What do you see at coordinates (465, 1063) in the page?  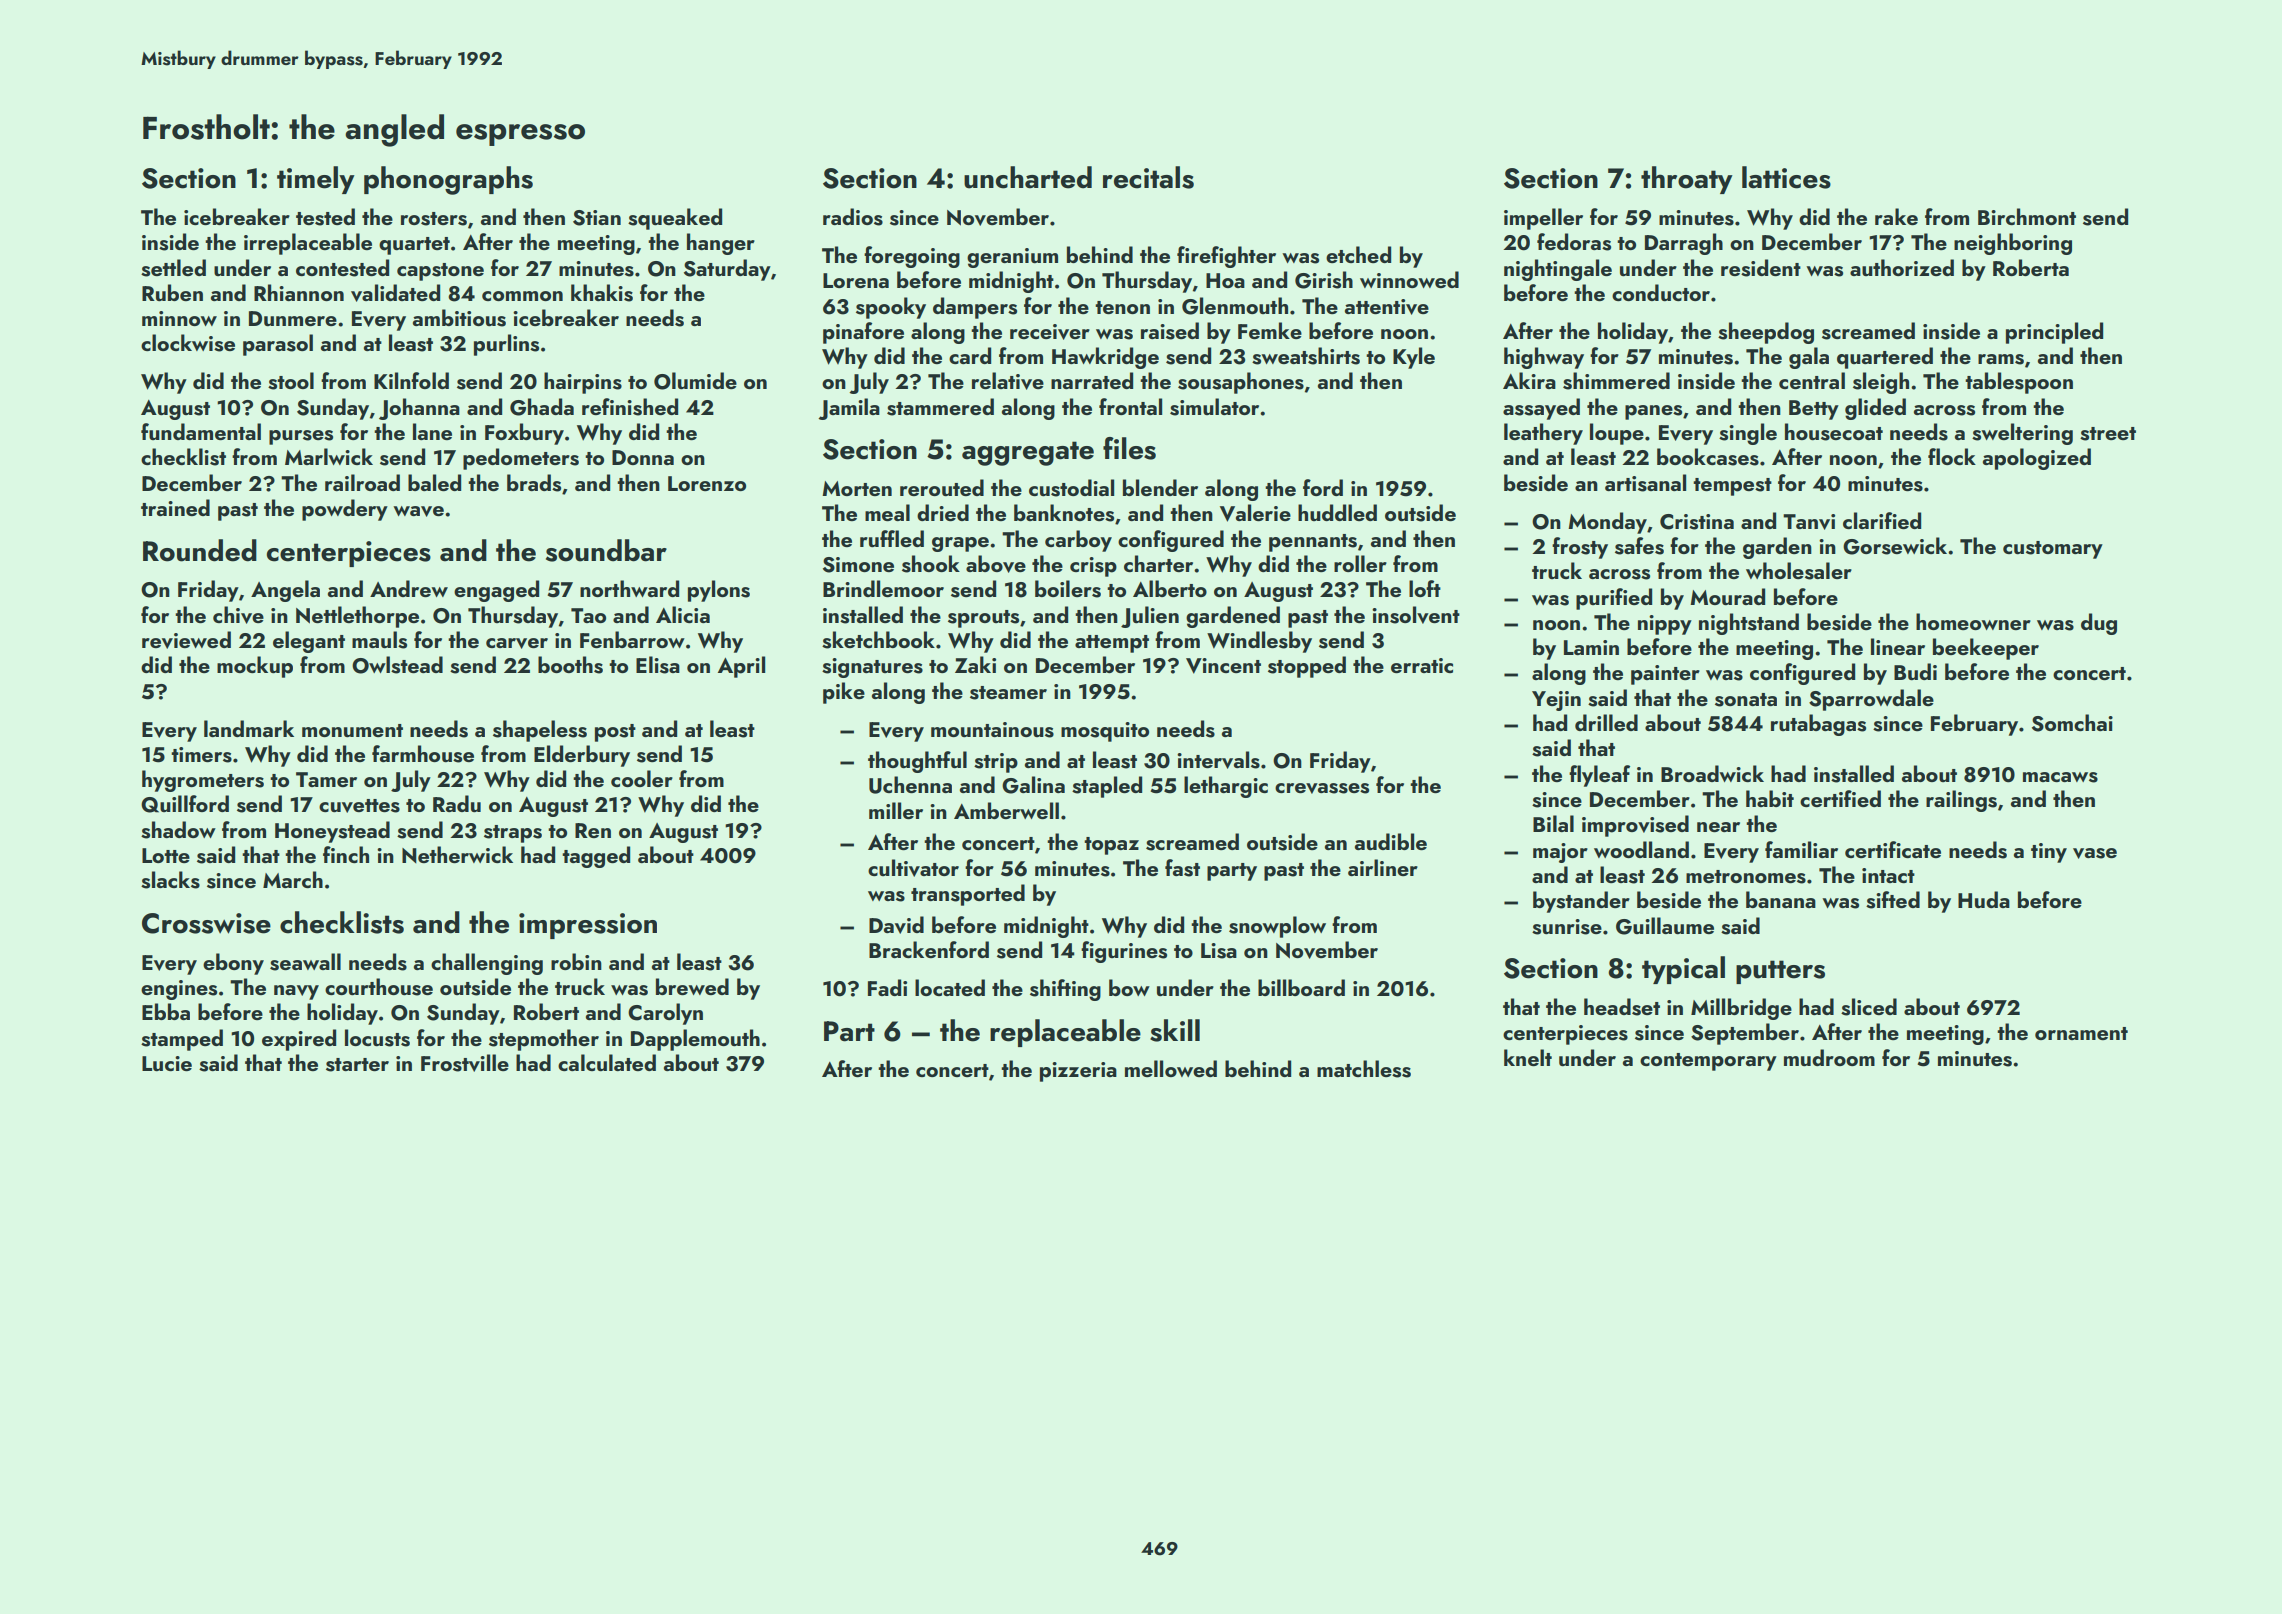 I see `Frostville` at bounding box center [465, 1063].
